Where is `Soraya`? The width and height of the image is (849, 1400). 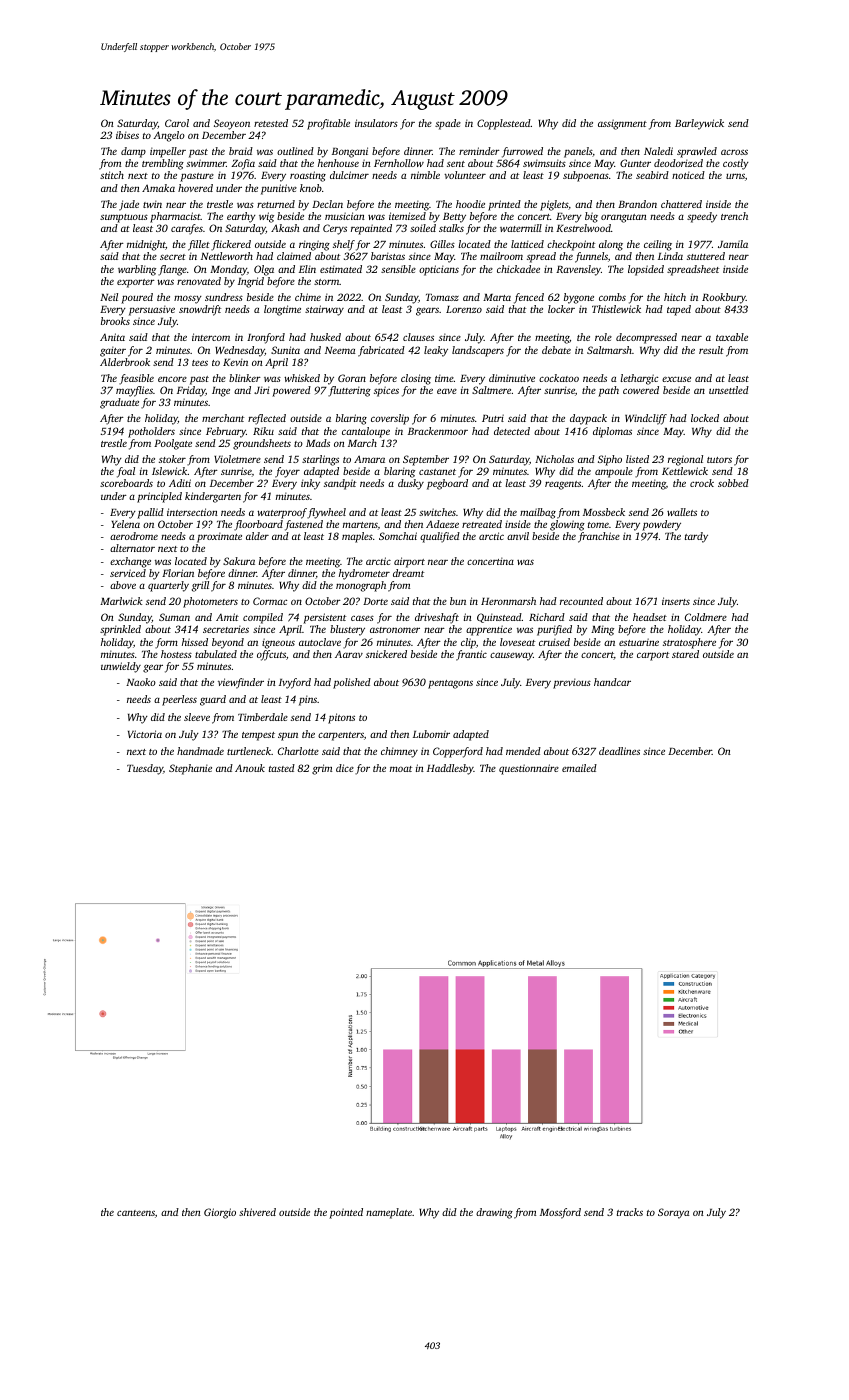 Soraya is located at coordinates (673, 1213).
